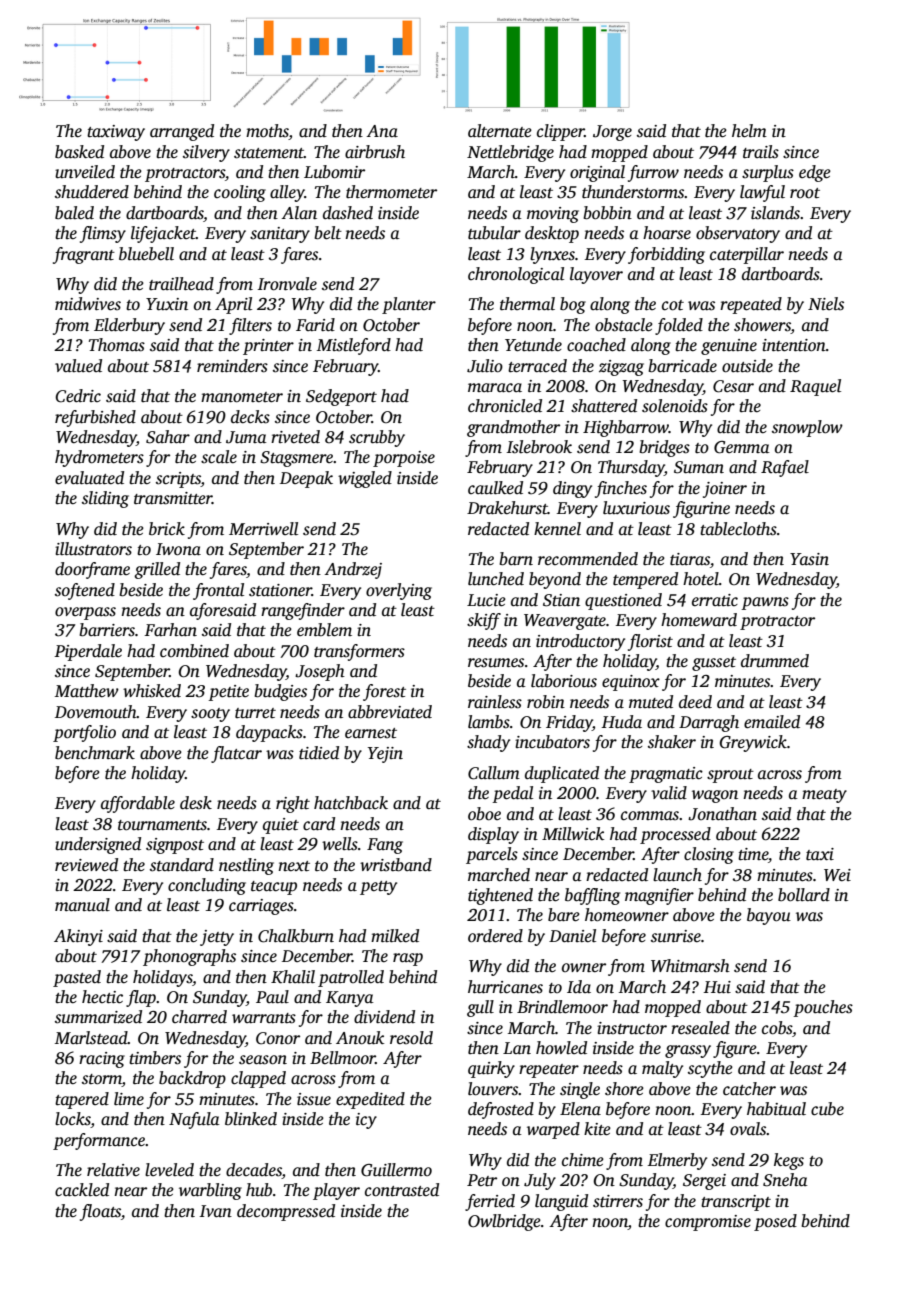 The height and width of the page is (1316, 908). What do you see at coordinates (217, 938) in the page?
I see `jetty` at bounding box center [217, 938].
